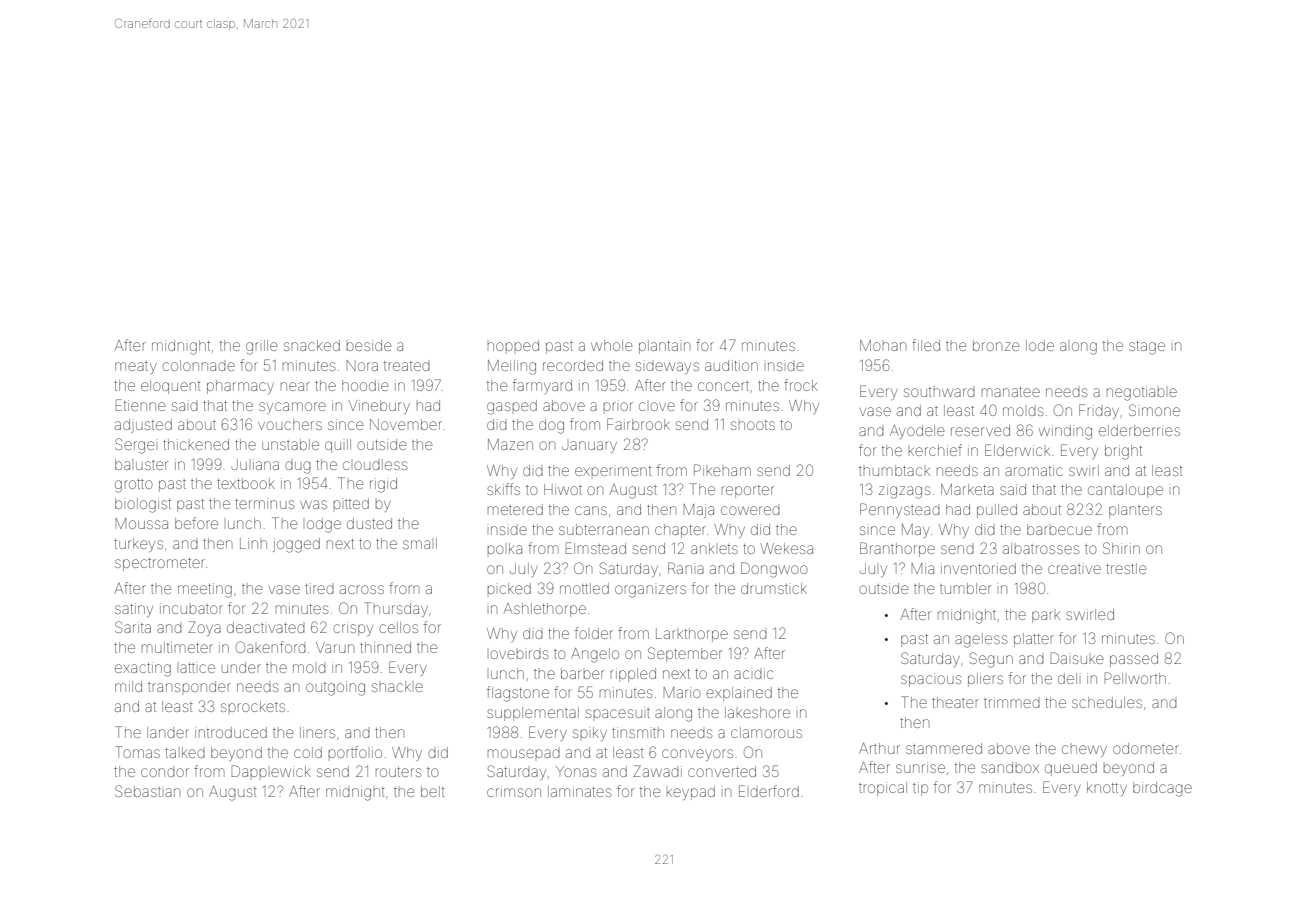 The image size is (1308, 924). I want to click on creative, so click(1074, 569).
